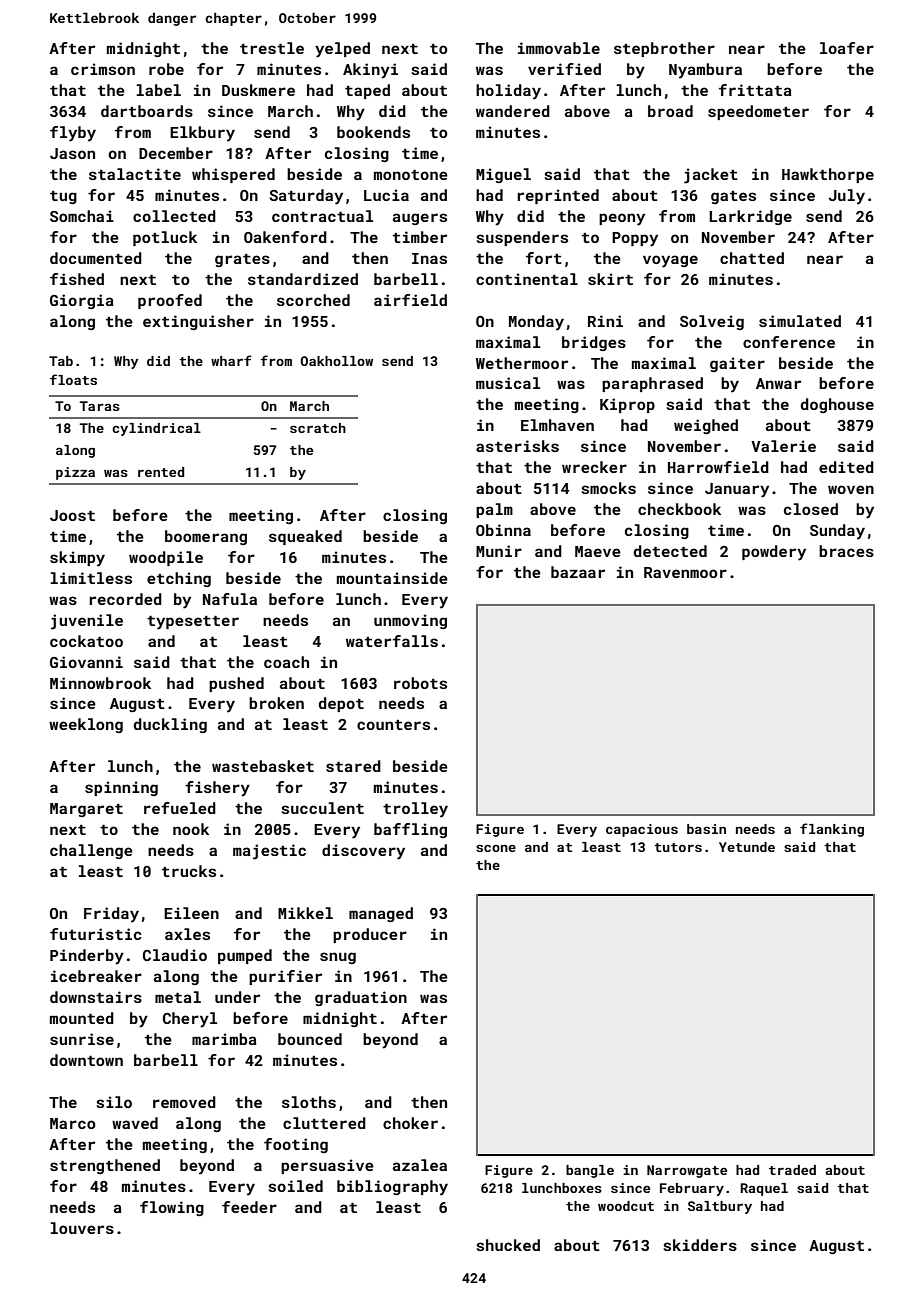 Image resolution: width=924 pixels, height=1308 pixels. Describe the element at coordinates (249, 1207) in the page. I see `feeder` at that location.
